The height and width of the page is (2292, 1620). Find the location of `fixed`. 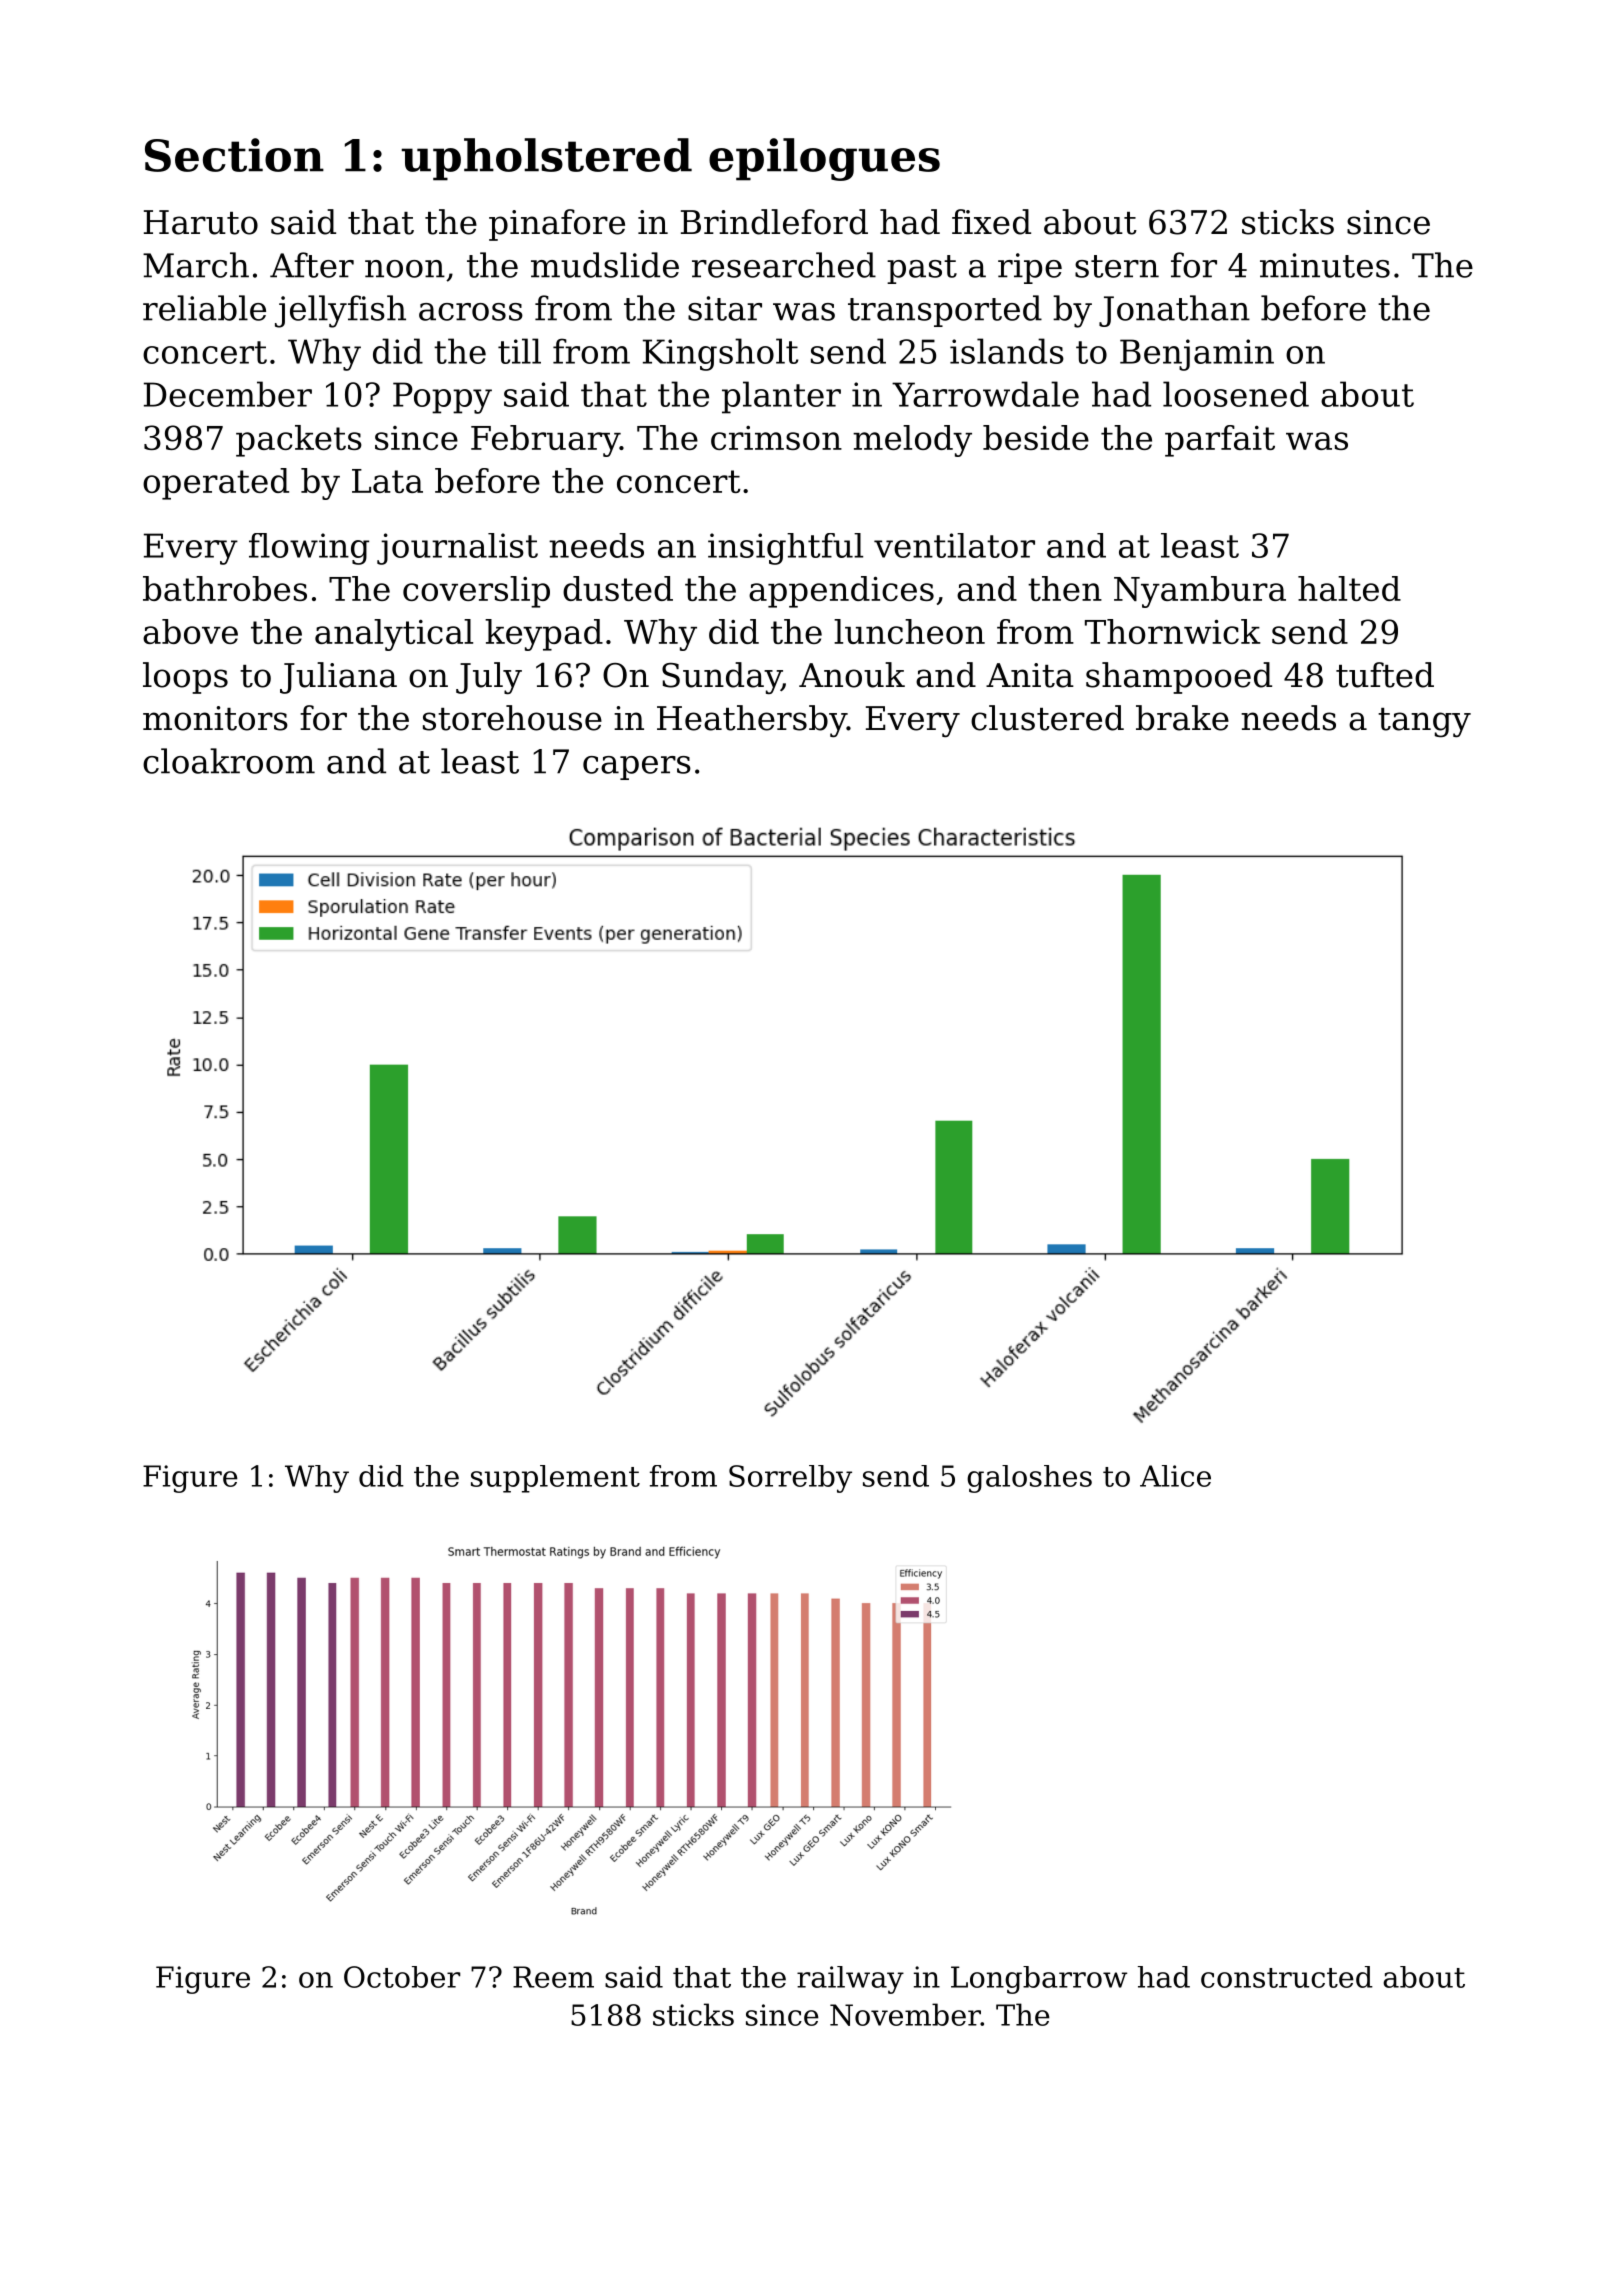

fixed is located at coordinates (991, 222).
